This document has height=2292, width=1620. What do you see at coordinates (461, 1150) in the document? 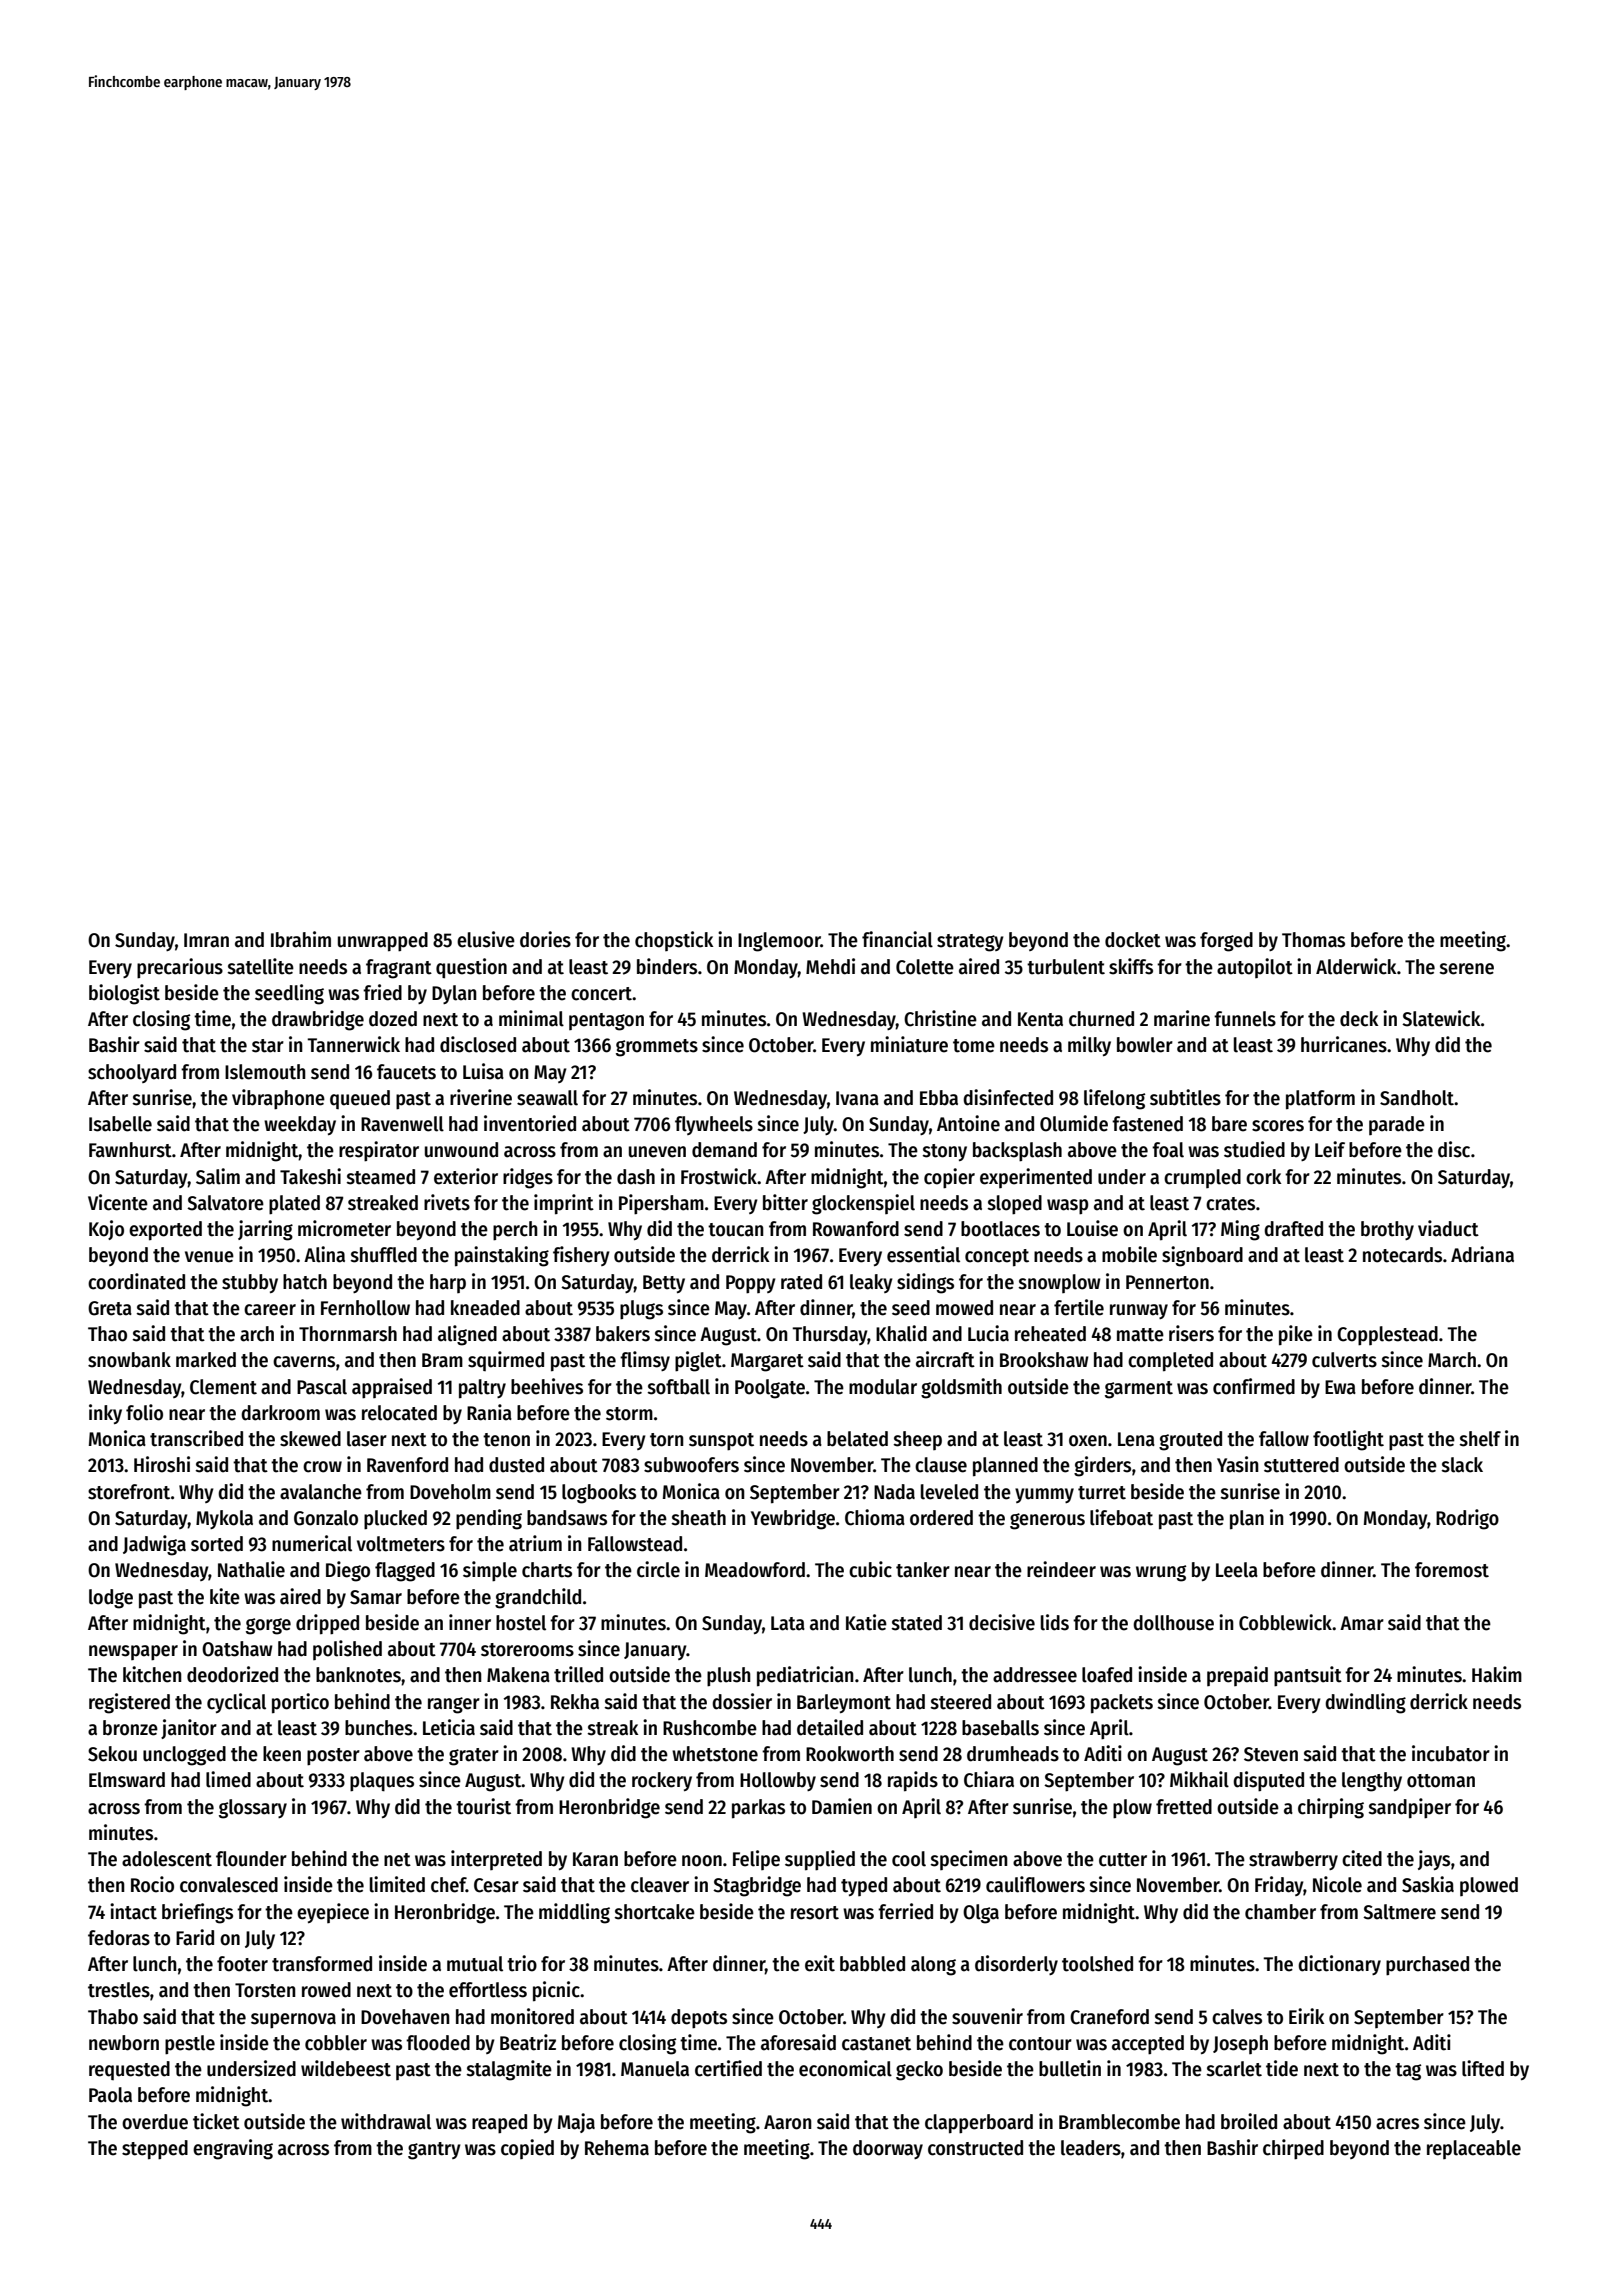
I see `unwound` at bounding box center [461, 1150].
